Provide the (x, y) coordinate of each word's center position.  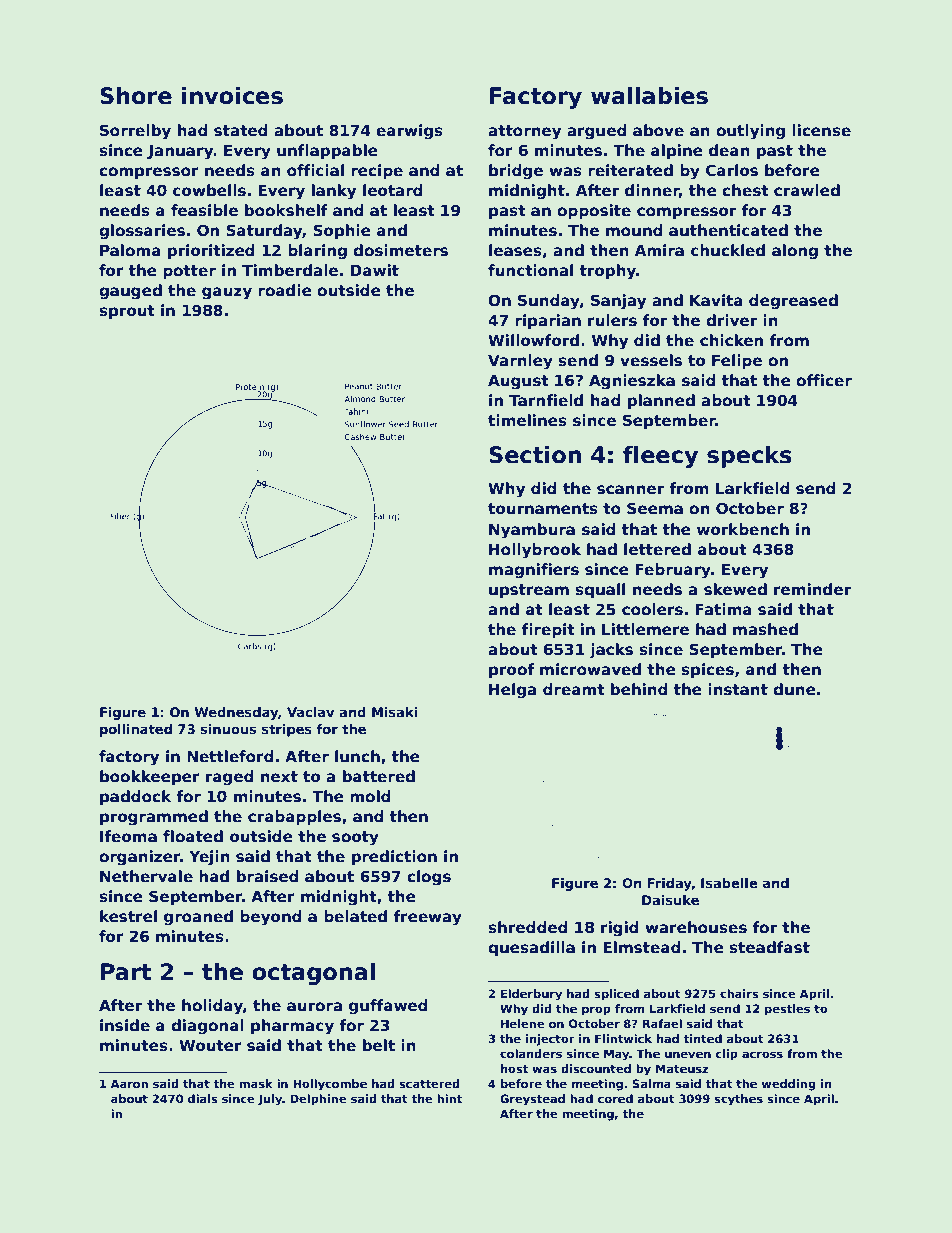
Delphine (318, 1100)
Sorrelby (135, 132)
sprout (127, 312)
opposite (594, 211)
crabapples (294, 817)
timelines (527, 420)
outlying (750, 132)
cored (615, 1098)
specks (749, 457)
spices (707, 670)
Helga (512, 691)
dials (203, 1098)
